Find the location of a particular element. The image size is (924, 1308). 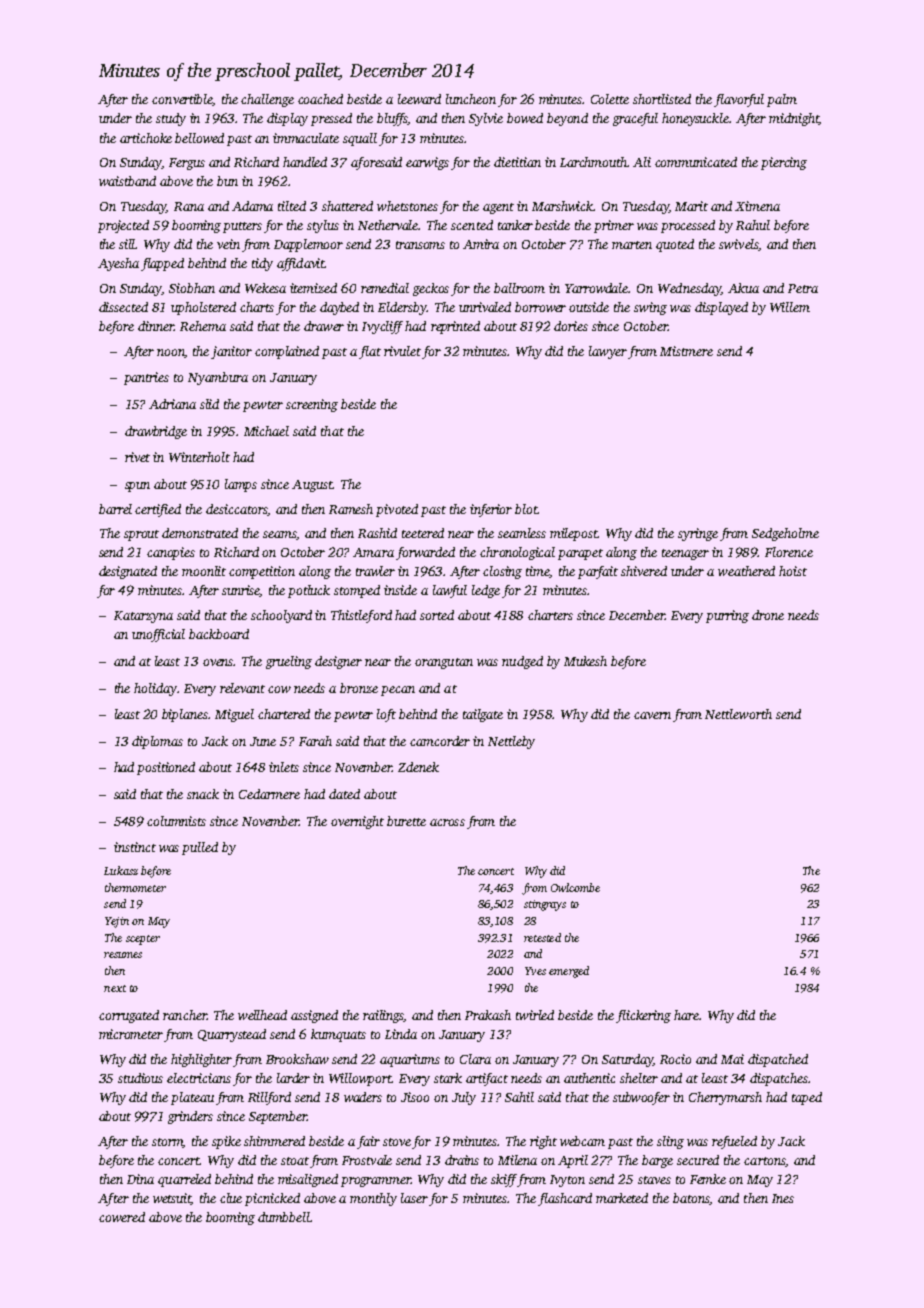

dumbbell is located at coordinates (284, 1217).
